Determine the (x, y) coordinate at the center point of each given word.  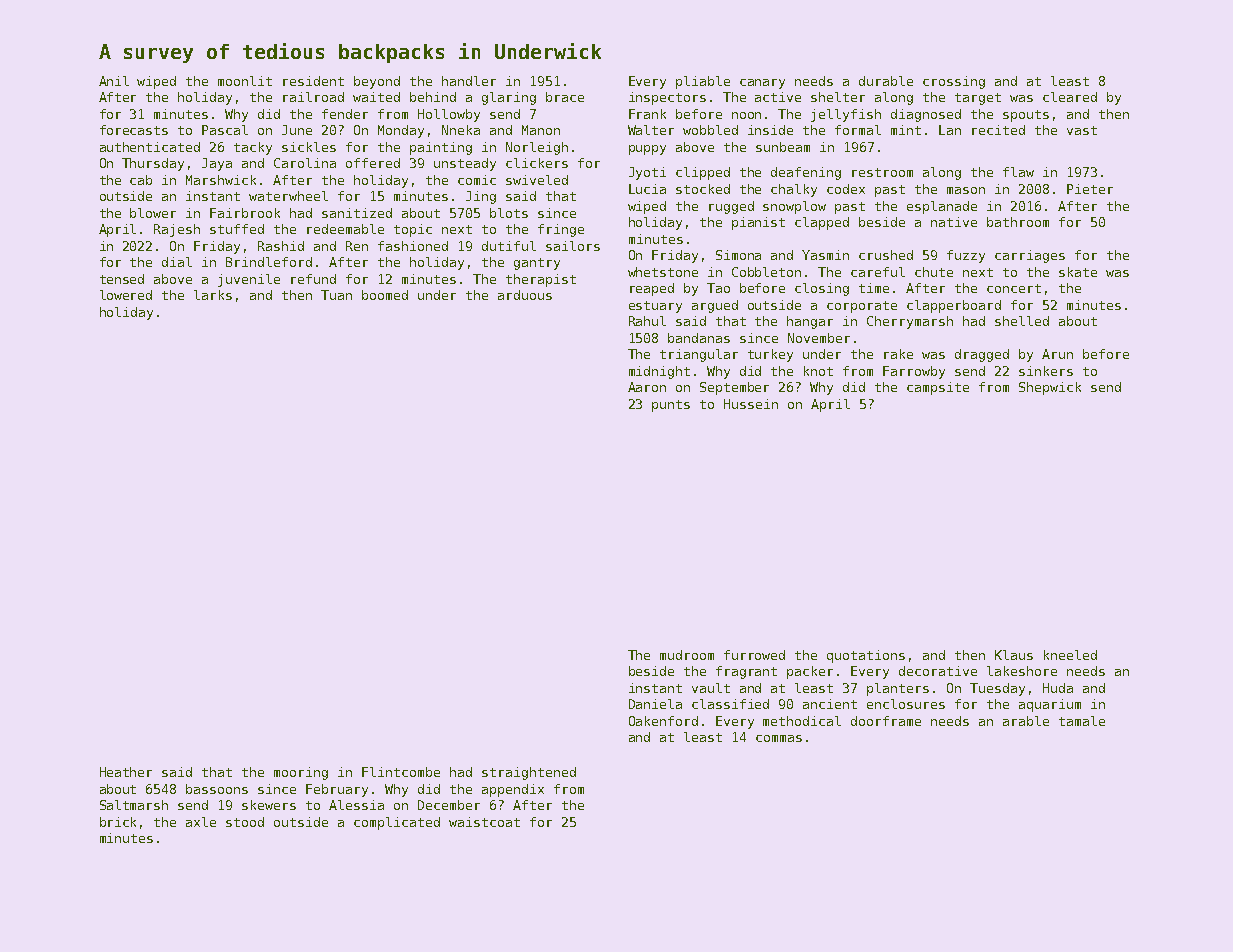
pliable (703, 82)
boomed (385, 295)
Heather (126, 772)
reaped (652, 289)
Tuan (336, 295)
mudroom (687, 655)
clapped (822, 223)
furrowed (754, 655)
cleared (1070, 97)
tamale (1082, 721)
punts (671, 406)
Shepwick (1050, 388)
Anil (114, 81)
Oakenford (663, 721)
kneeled (1070, 655)
